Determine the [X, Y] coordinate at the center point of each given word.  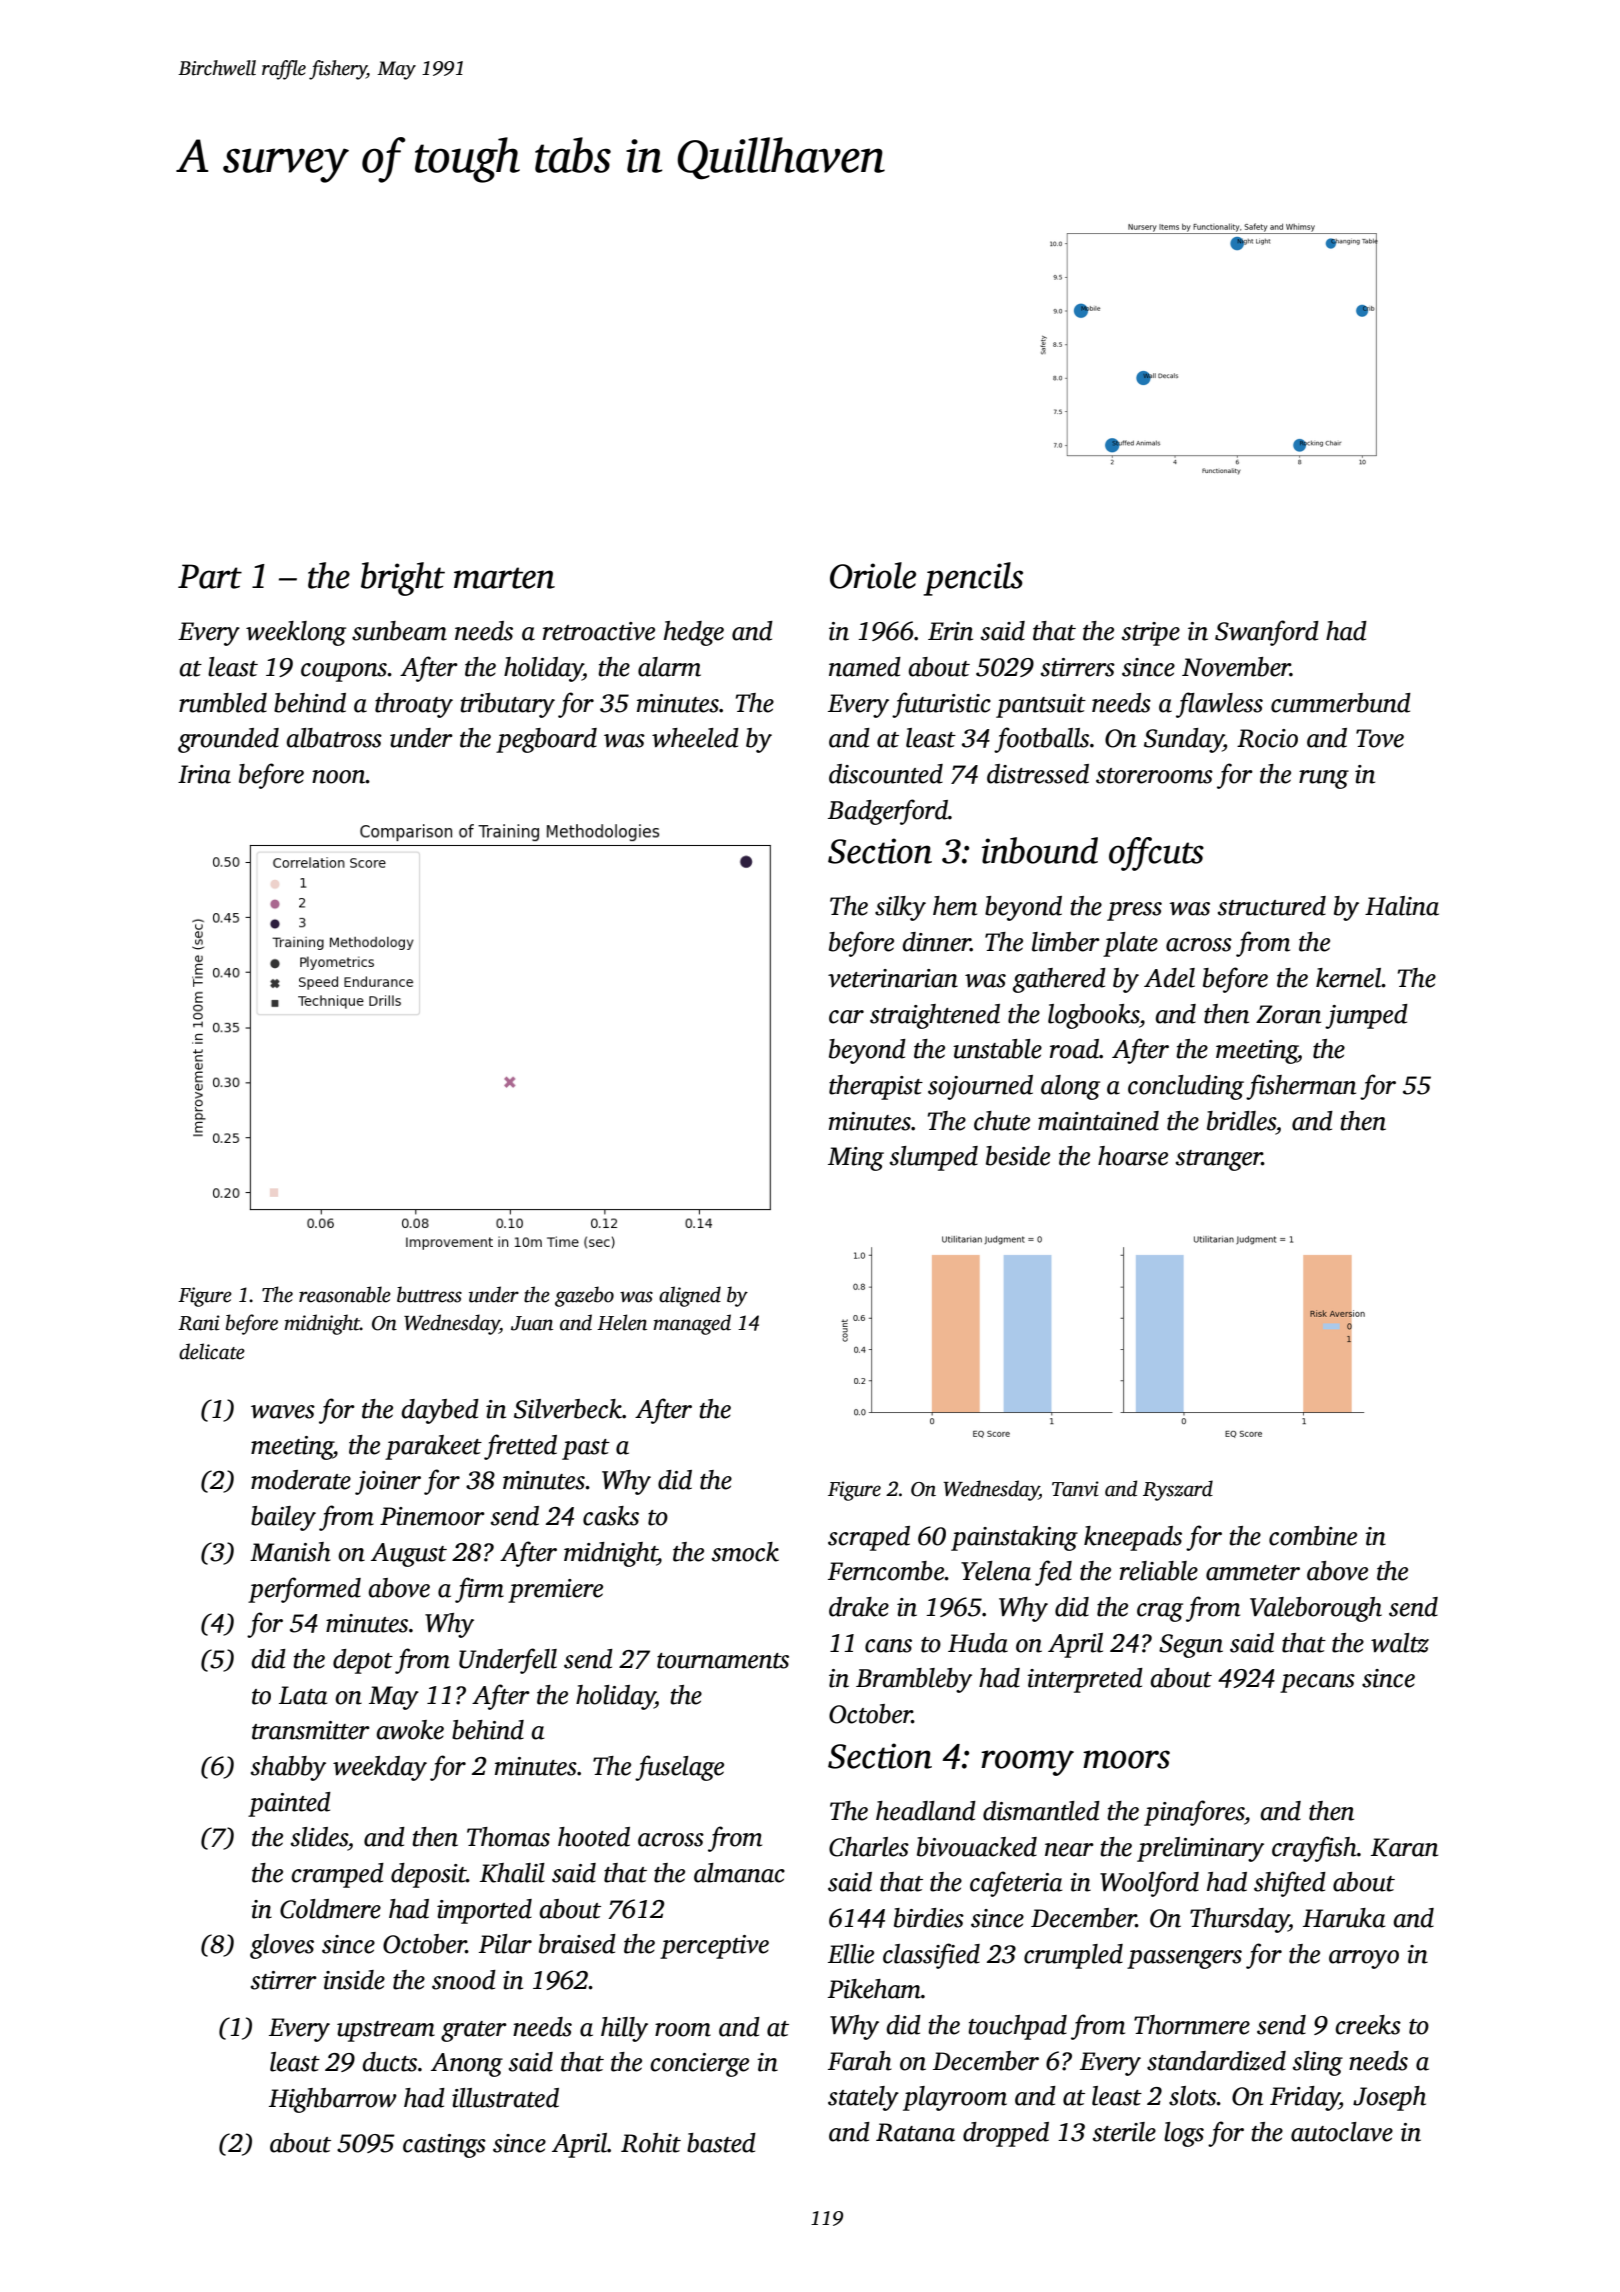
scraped [869, 1538]
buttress [429, 1294]
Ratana [915, 2132]
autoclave [1342, 2132]
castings [444, 2146]
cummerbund [1341, 703]
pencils [973, 579]
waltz [1400, 1643]
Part [210, 576]
